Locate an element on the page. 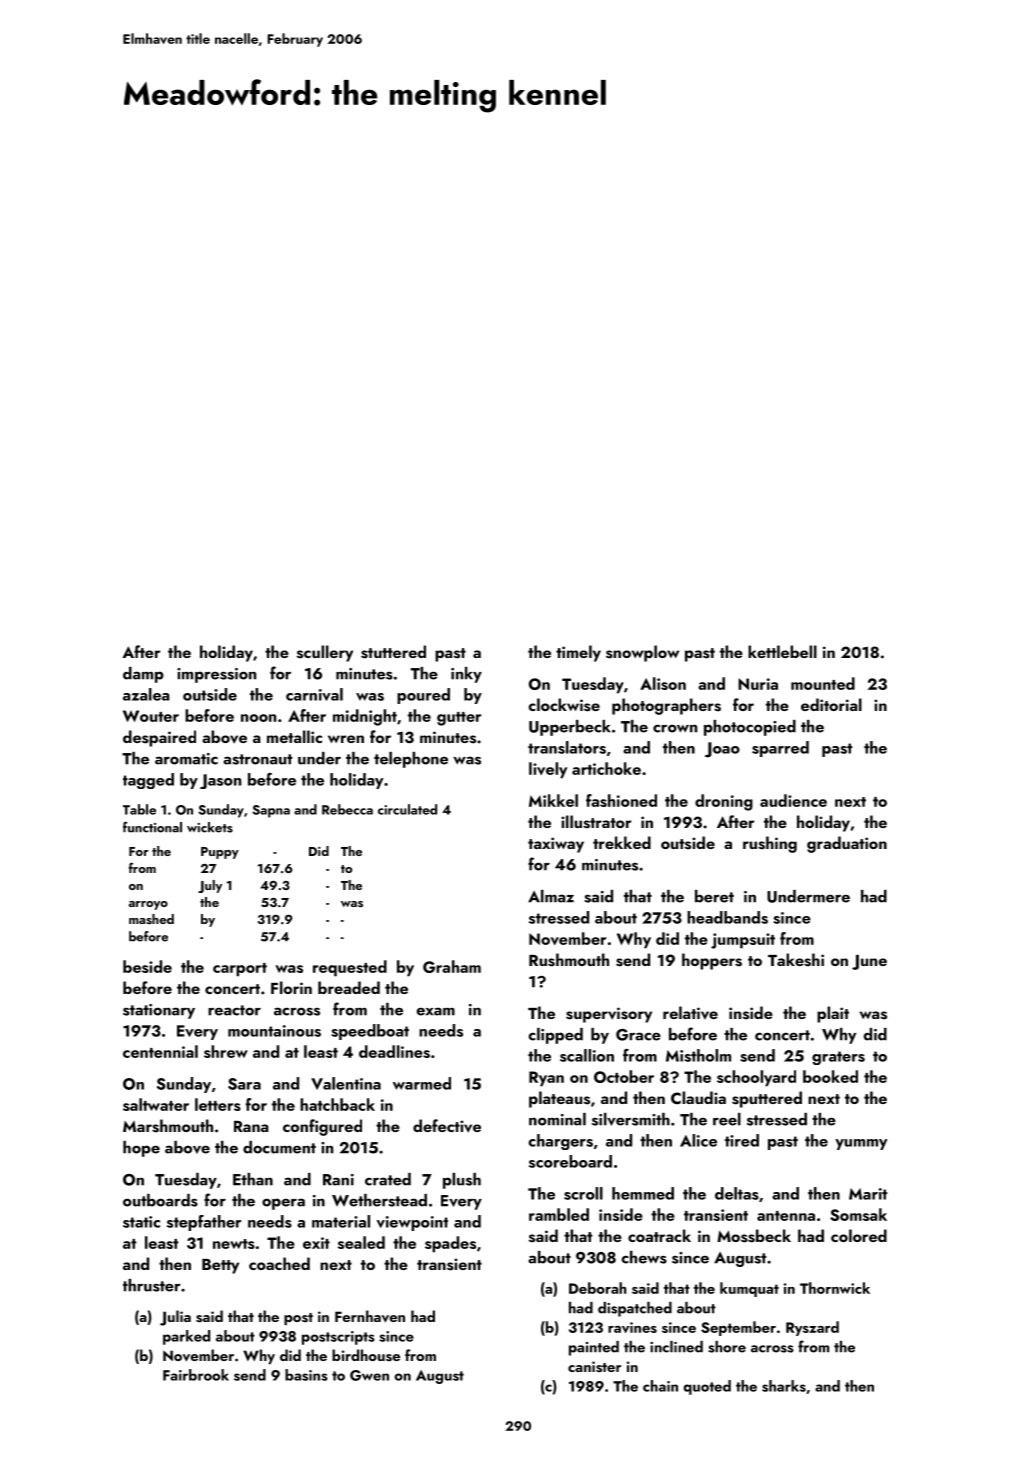 This image has height=1463, width=1010. timely is located at coordinates (578, 653).
